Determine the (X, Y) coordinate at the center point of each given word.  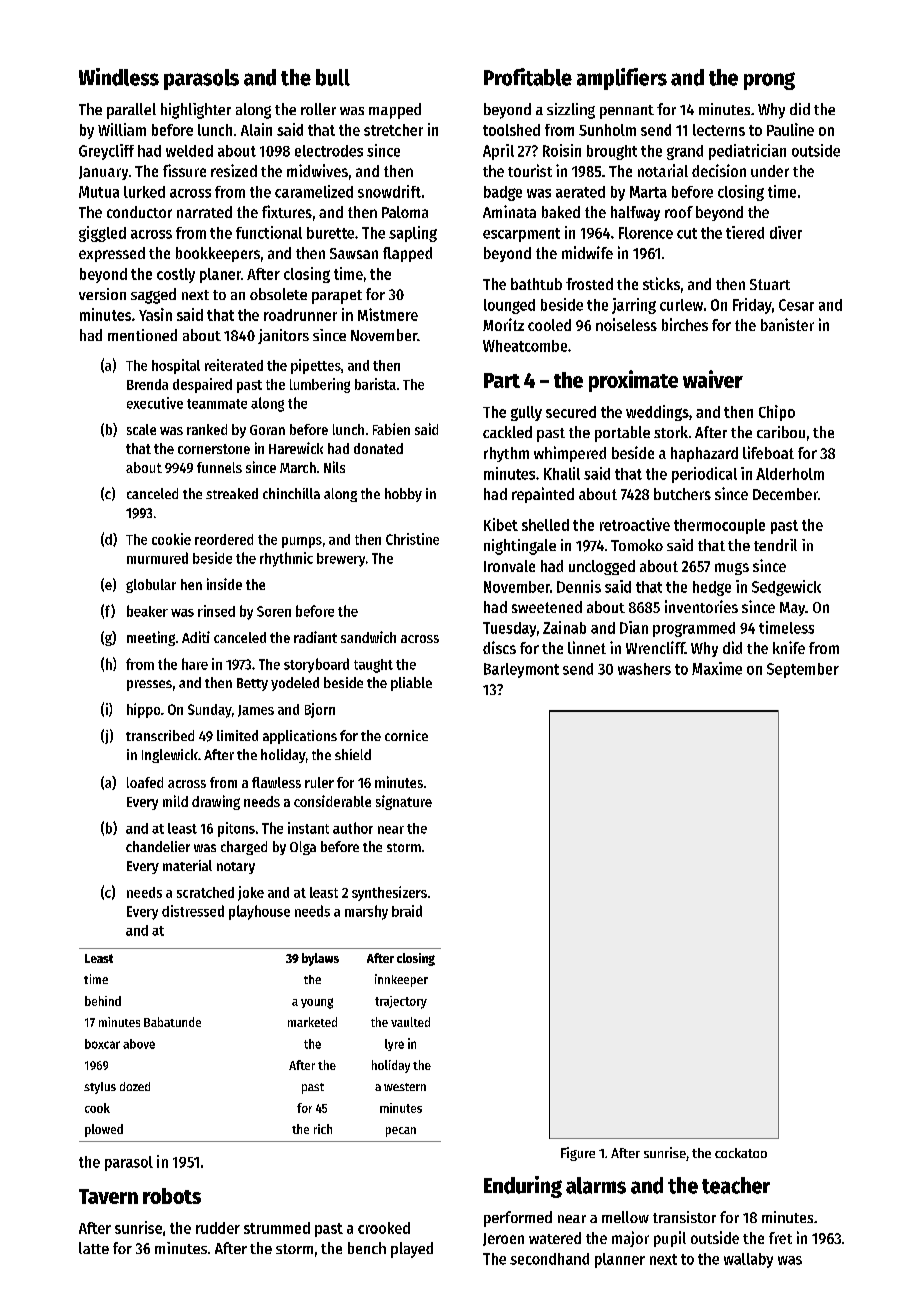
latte (94, 1248)
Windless (119, 77)
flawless (276, 782)
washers (644, 669)
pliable (411, 684)
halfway (635, 213)
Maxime (717, 668)
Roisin (562, 150)
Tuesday (509, 629)
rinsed (216, 611)
